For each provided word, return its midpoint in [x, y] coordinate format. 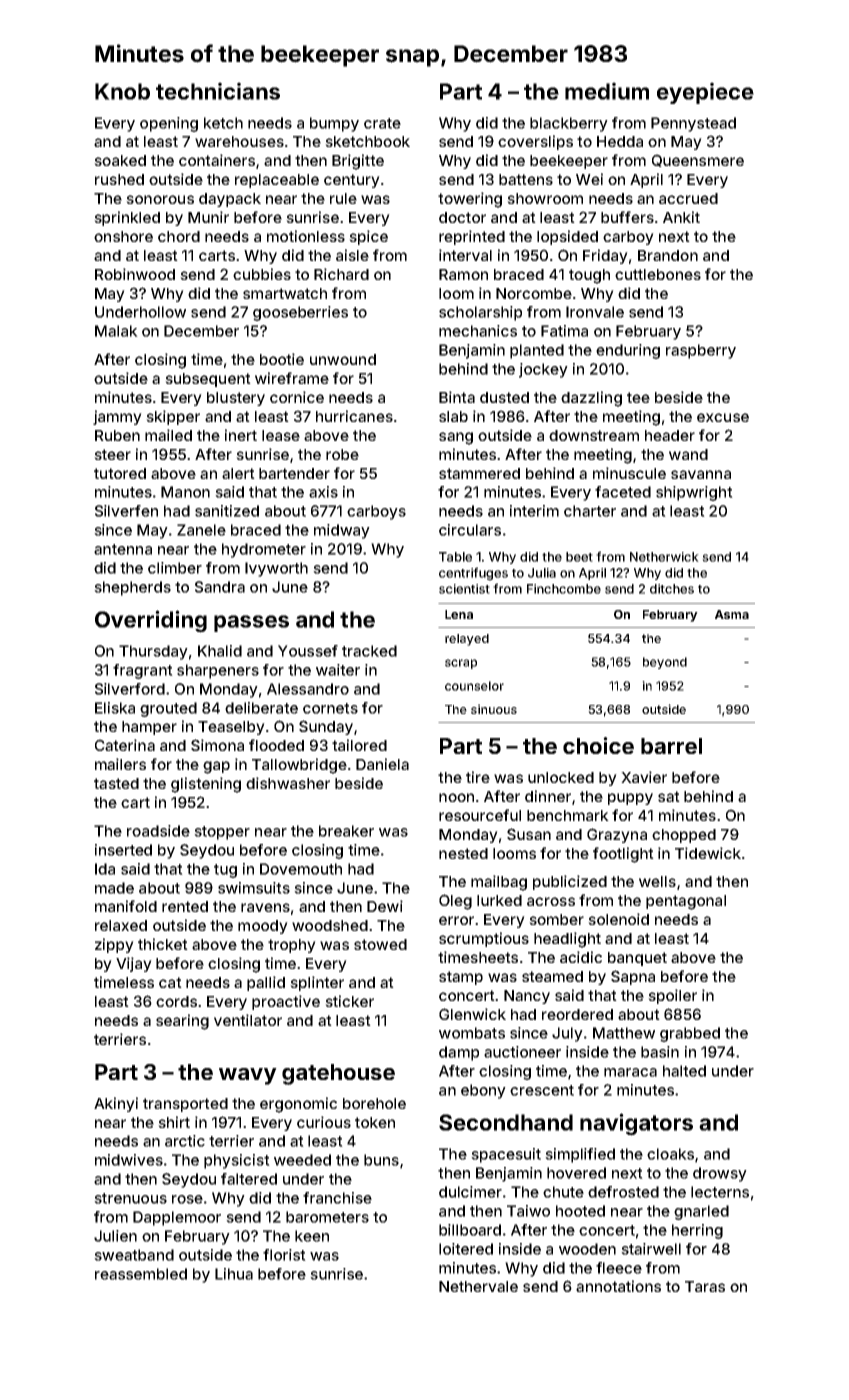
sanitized [227, 511]
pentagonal [686, 902]
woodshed [330, 925]
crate [382, 123]
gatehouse [338, 1074]
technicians [218, 91]
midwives [129, 1160]
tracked [369, 651]
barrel [671, 746]
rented [185, 906]
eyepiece [705, 93]
